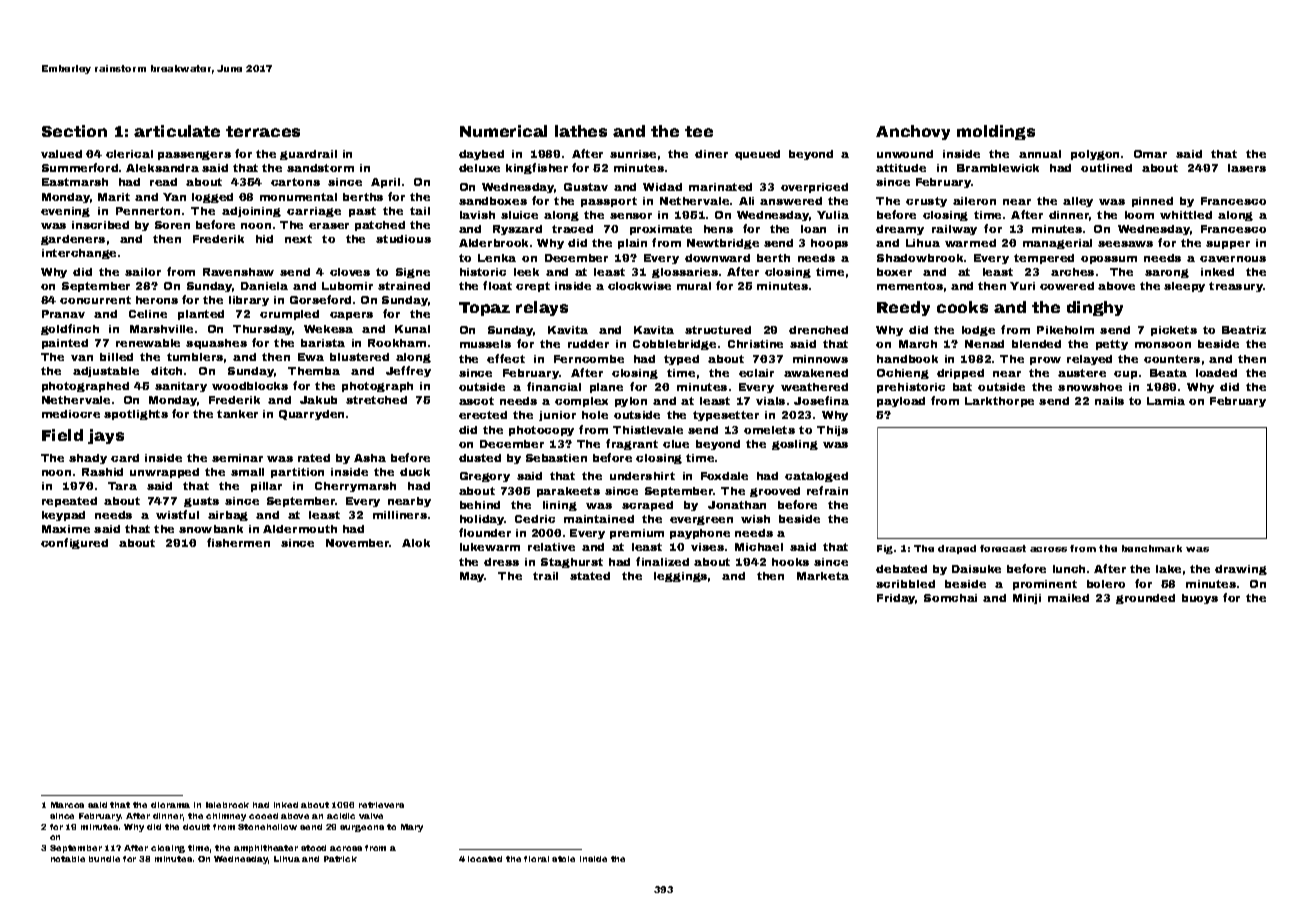  I want to click on lathes, so click(581, 131).
